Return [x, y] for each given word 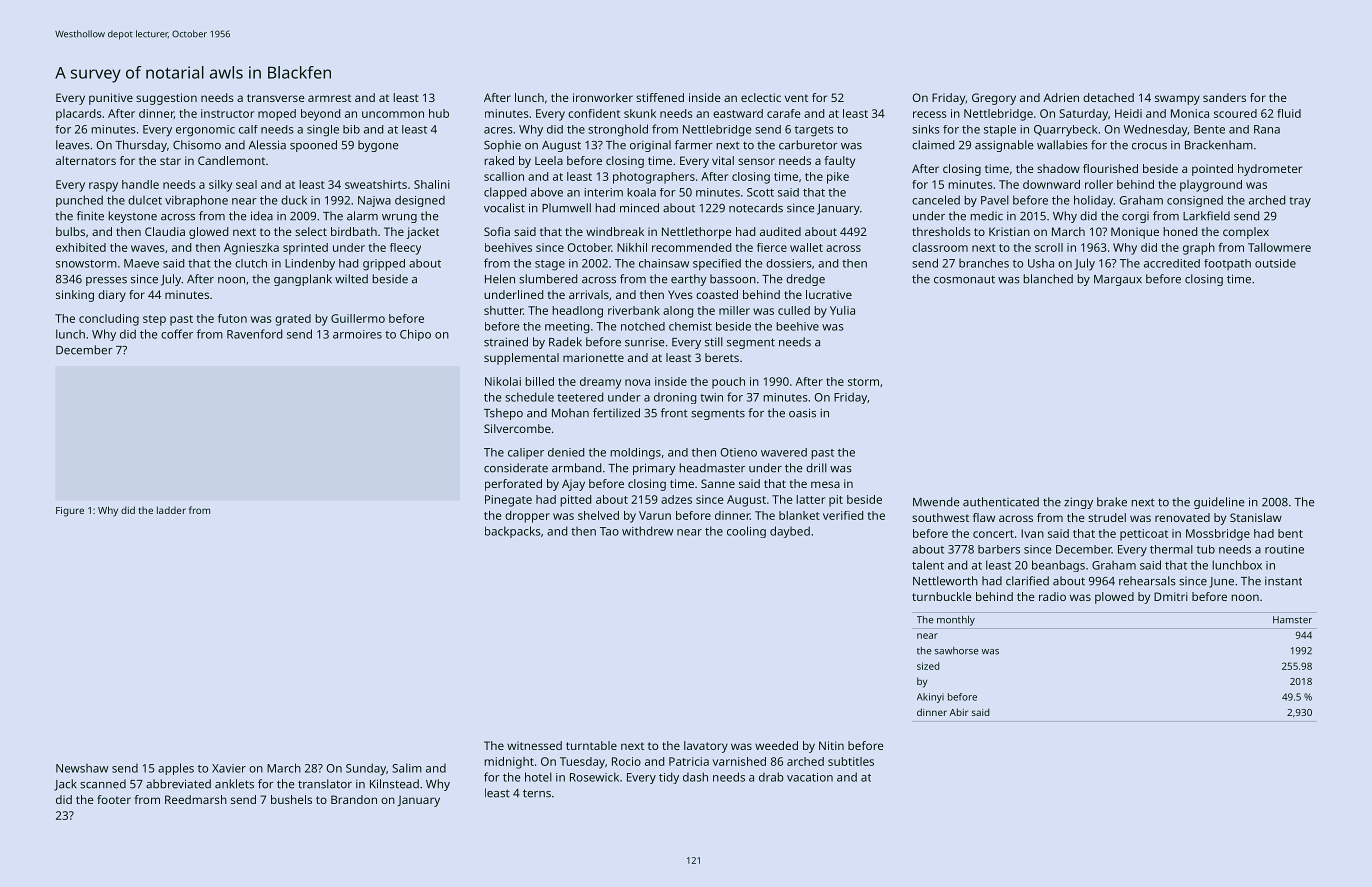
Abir [958, 712]
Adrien [1061, 97]
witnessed [534, 745]
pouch [728, 383]
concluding [109, 320]
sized [928, 666]
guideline [1219, 503]
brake [1112, 502]
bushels [291, 799]
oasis [802, 413]
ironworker [603, 97]
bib [351, 129]
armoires [357, 334]
